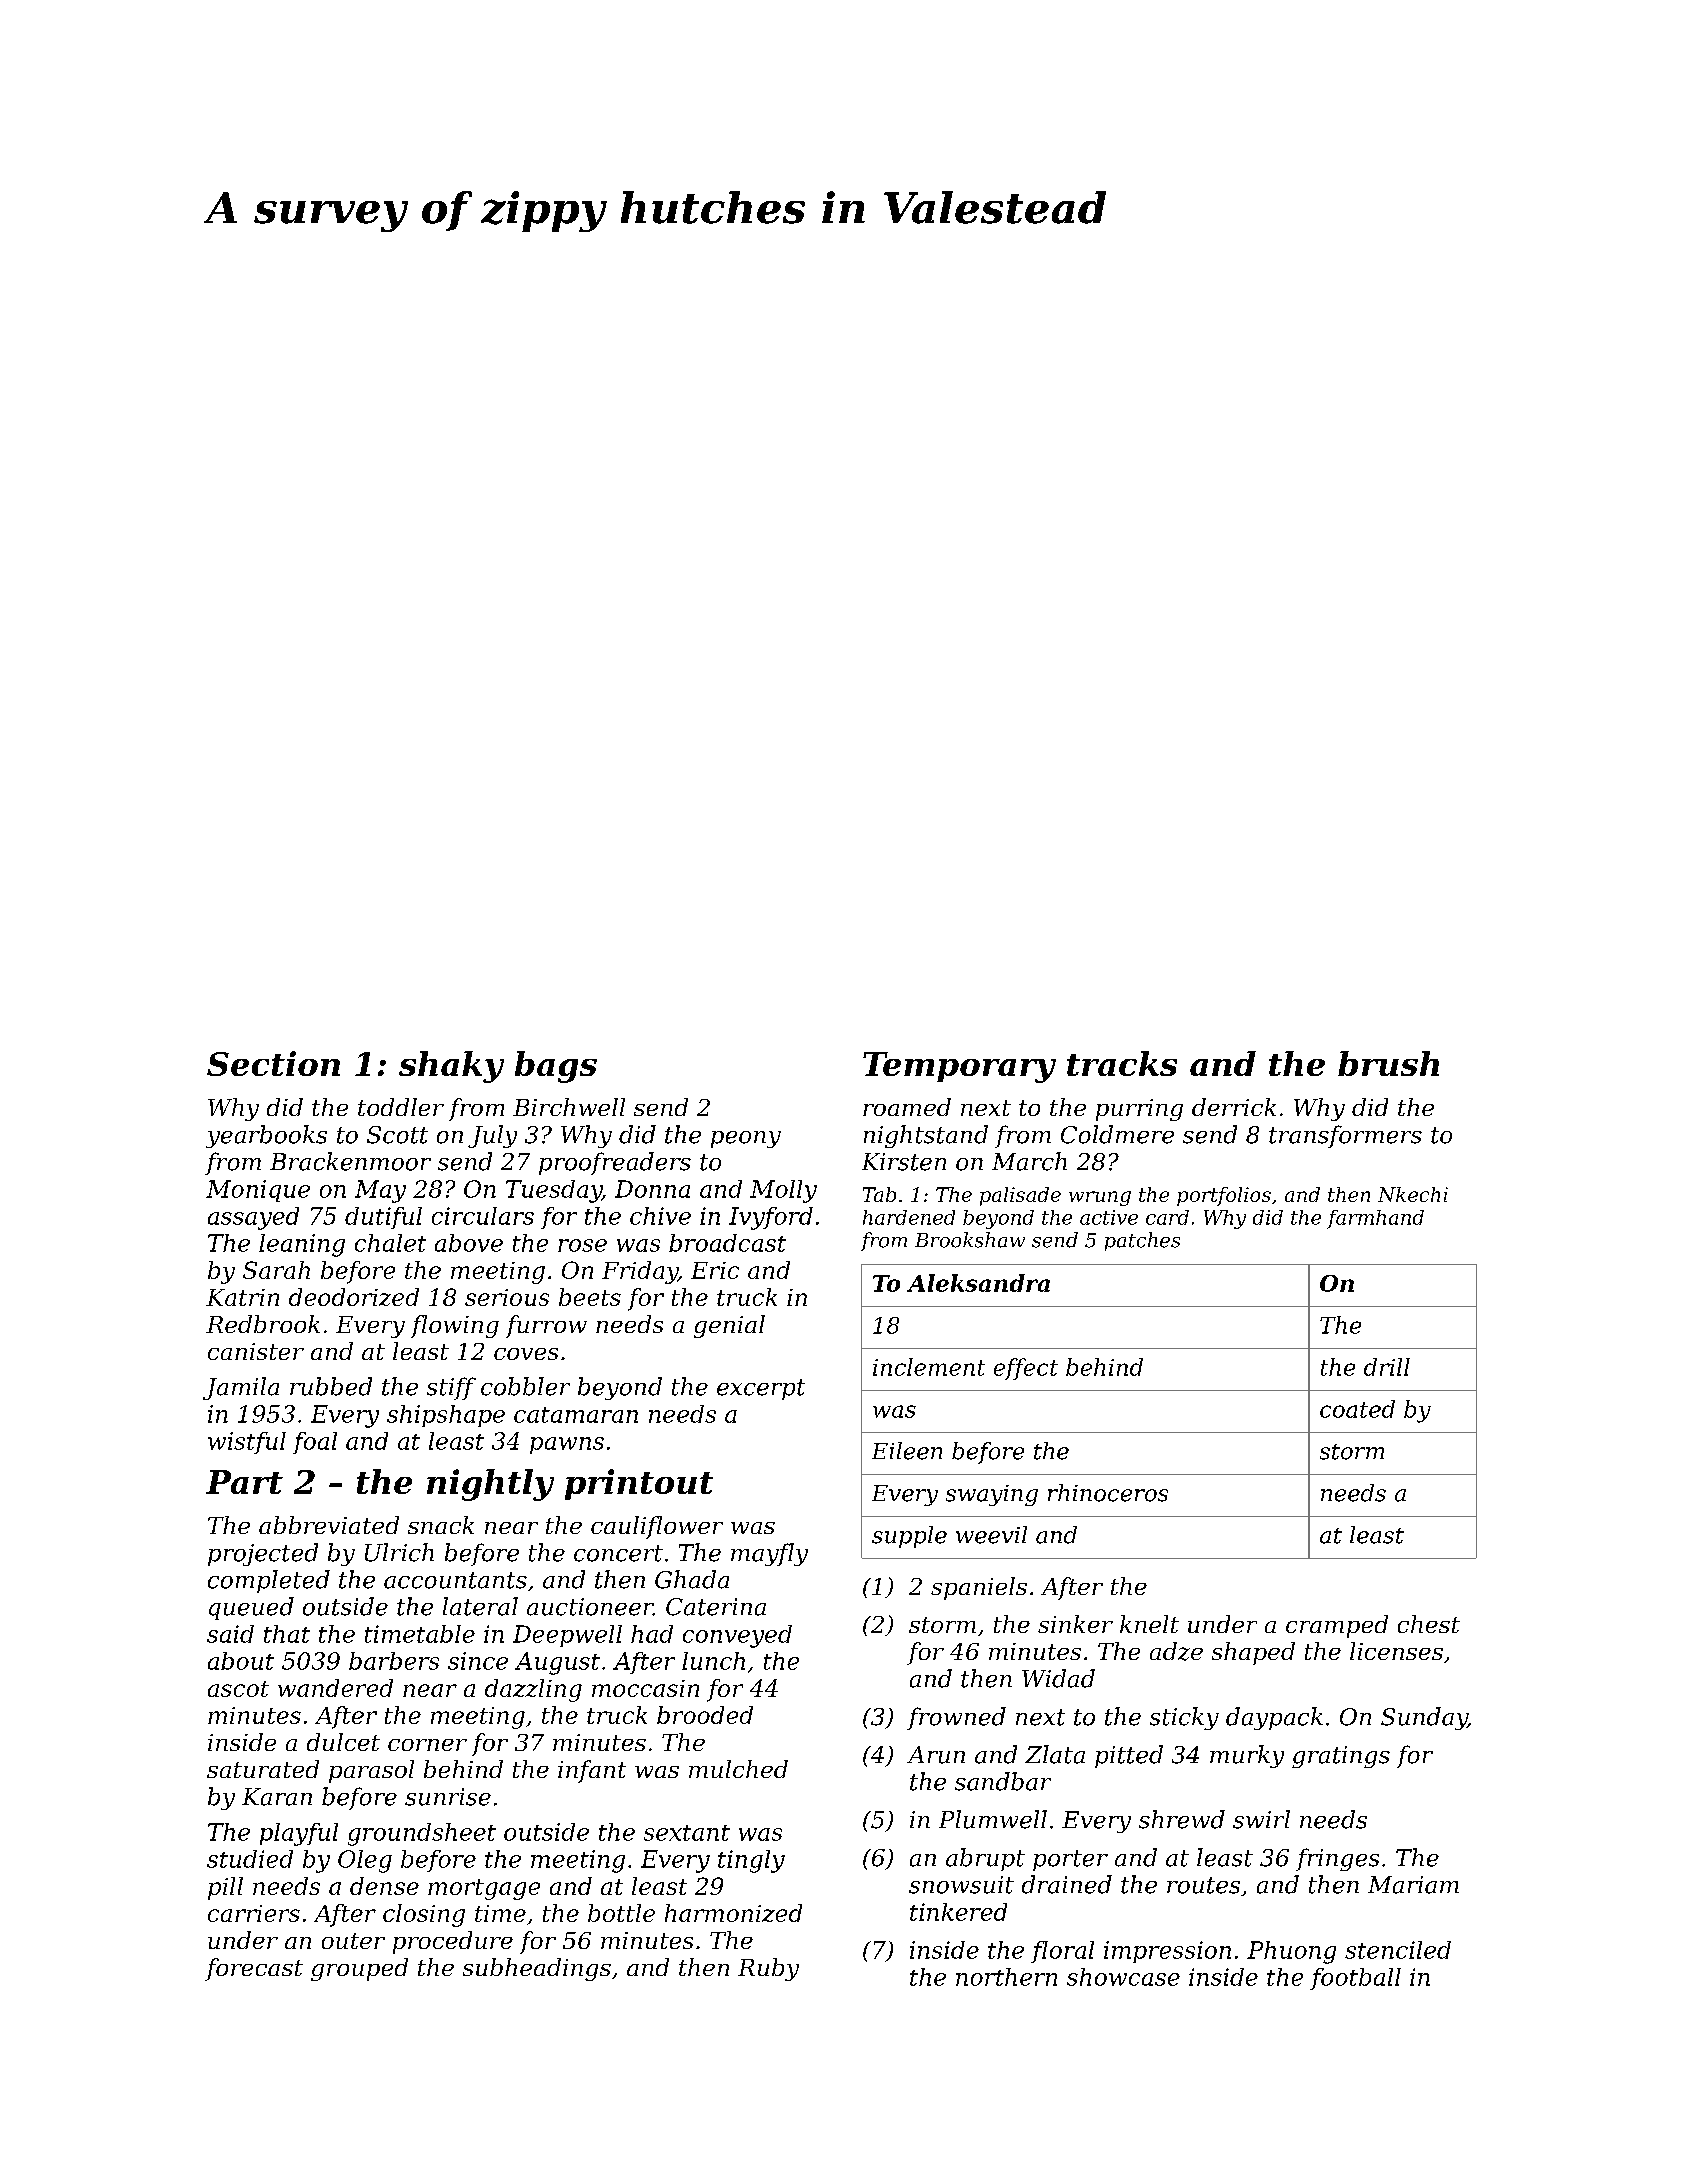  I want to click on farmhand, so click(1375, 1219).
